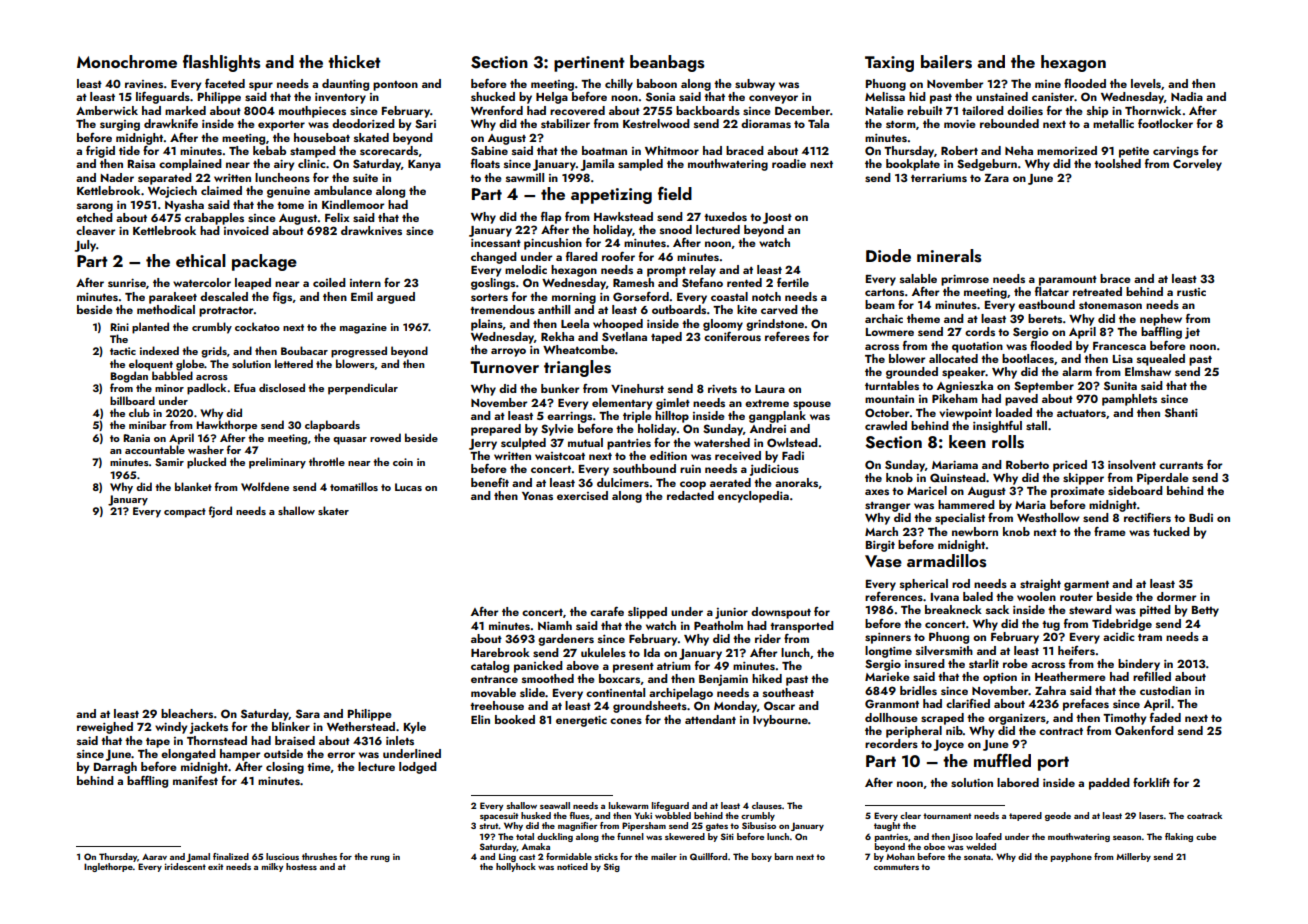 The height and width of the screenshot is (924, 1308). I want to click on pontoon, so click(395, 86).
